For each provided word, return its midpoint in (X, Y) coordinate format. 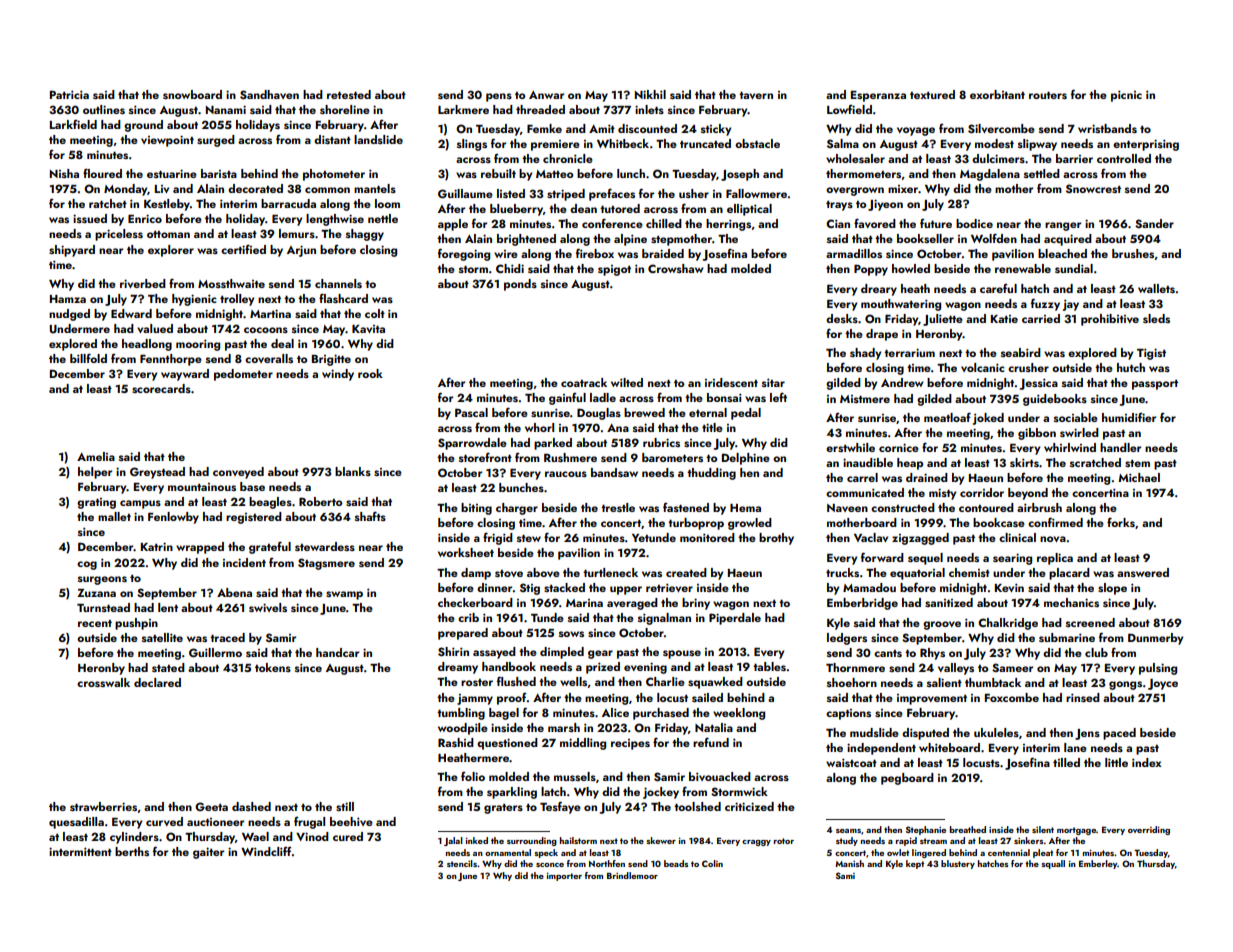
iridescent (731, 382)
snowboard (192, 94)
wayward (185, 375)
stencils (462, 863)
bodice (974, 223)
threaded (540, 109)
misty (942, 494)
